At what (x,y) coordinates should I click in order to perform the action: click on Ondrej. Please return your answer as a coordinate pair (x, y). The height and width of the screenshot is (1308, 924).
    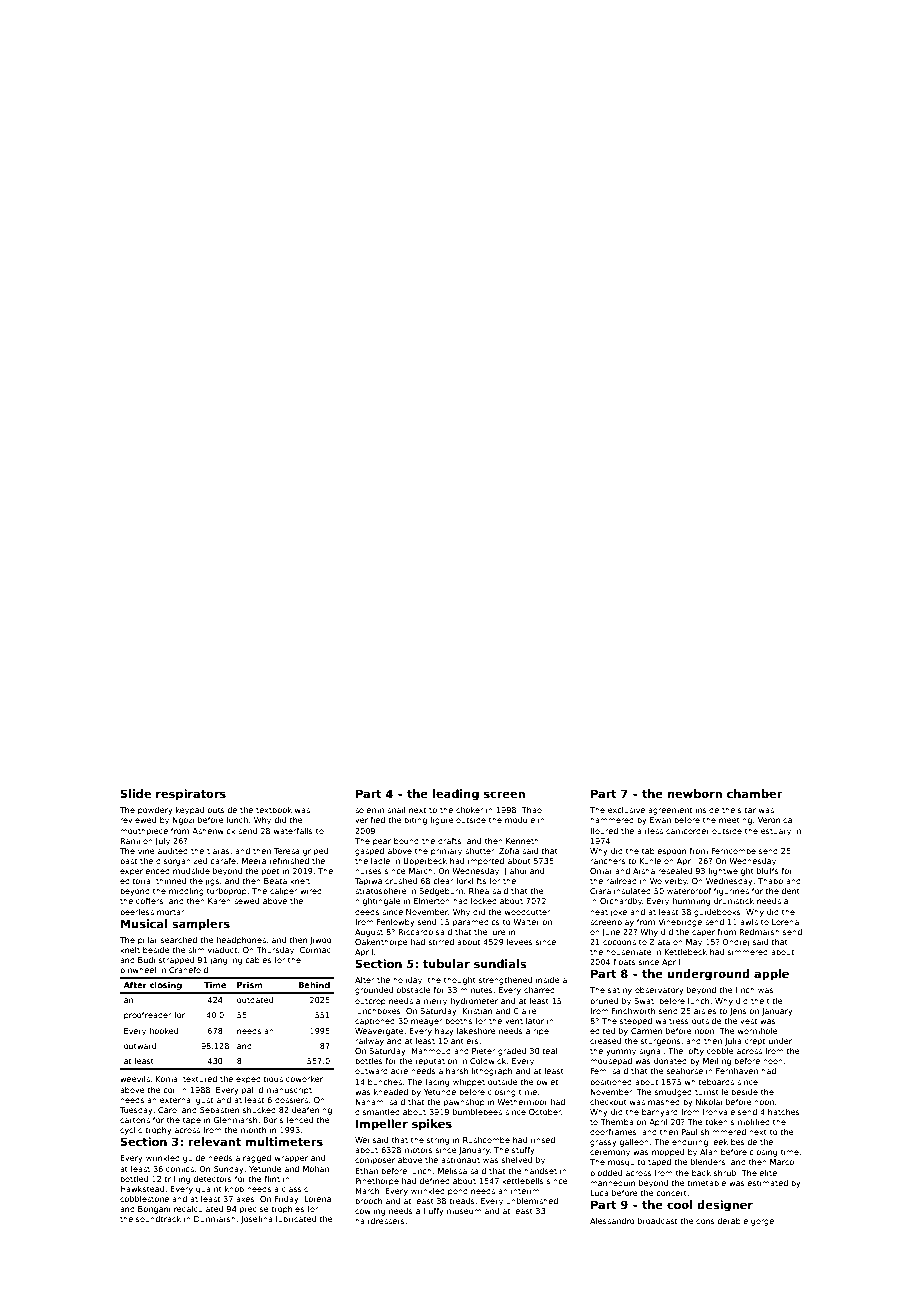
    Looking at the image, I should click on (735, 943).
